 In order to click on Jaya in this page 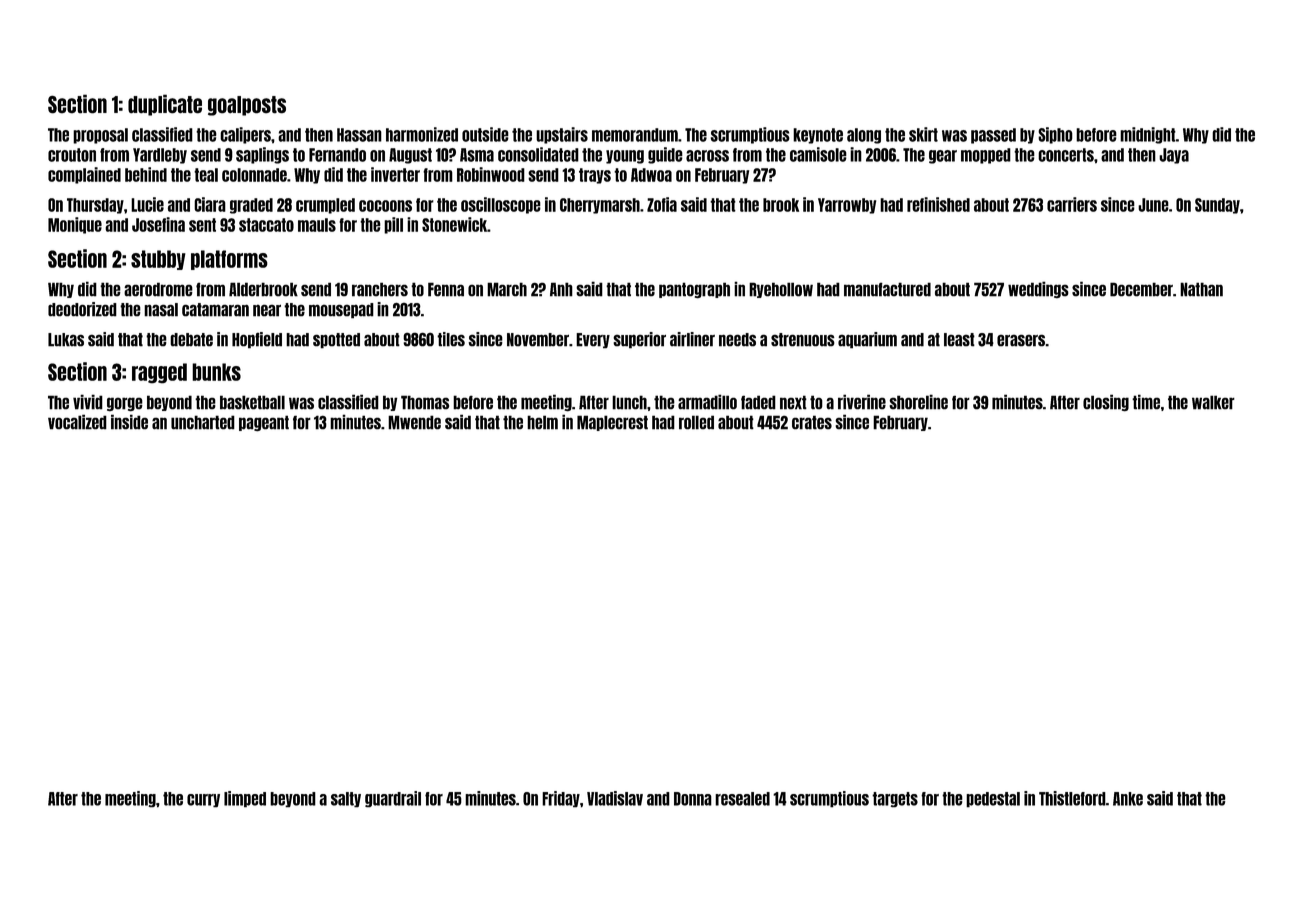, I will do `click(1174, 156)`.
